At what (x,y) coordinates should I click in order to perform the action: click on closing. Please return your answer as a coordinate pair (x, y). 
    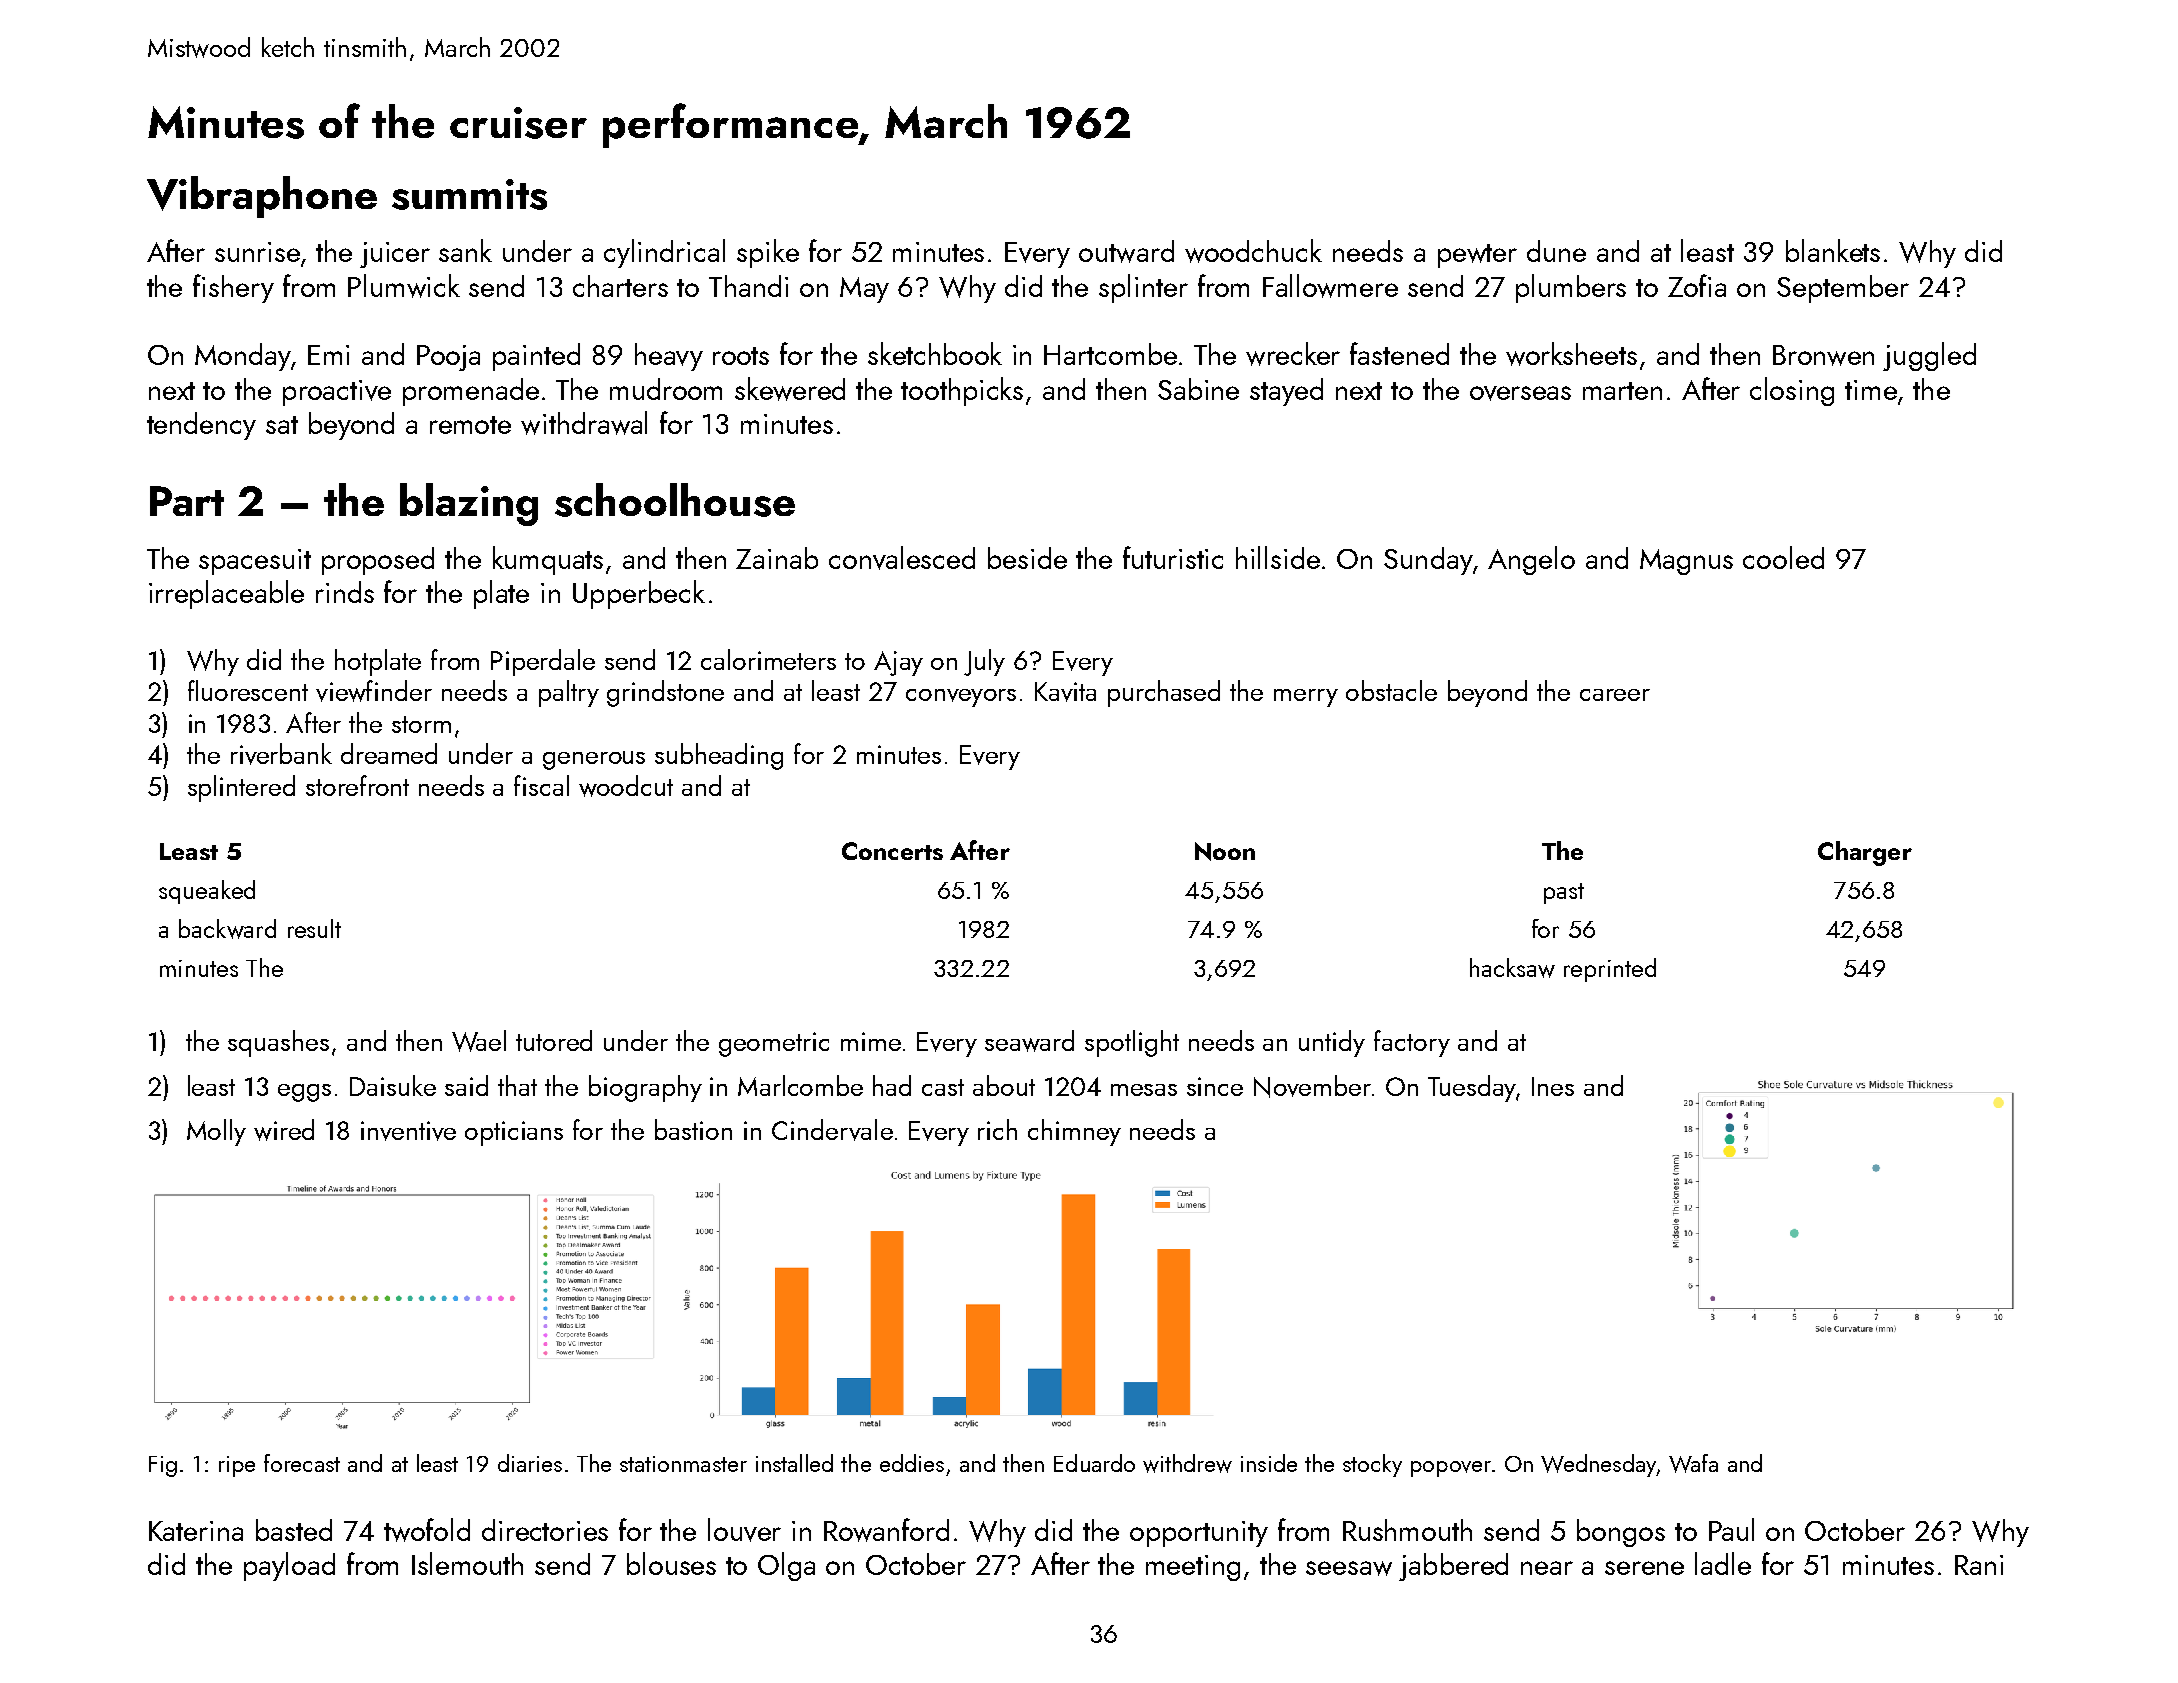
    Looking at the image, I should click on (1792, 391).
